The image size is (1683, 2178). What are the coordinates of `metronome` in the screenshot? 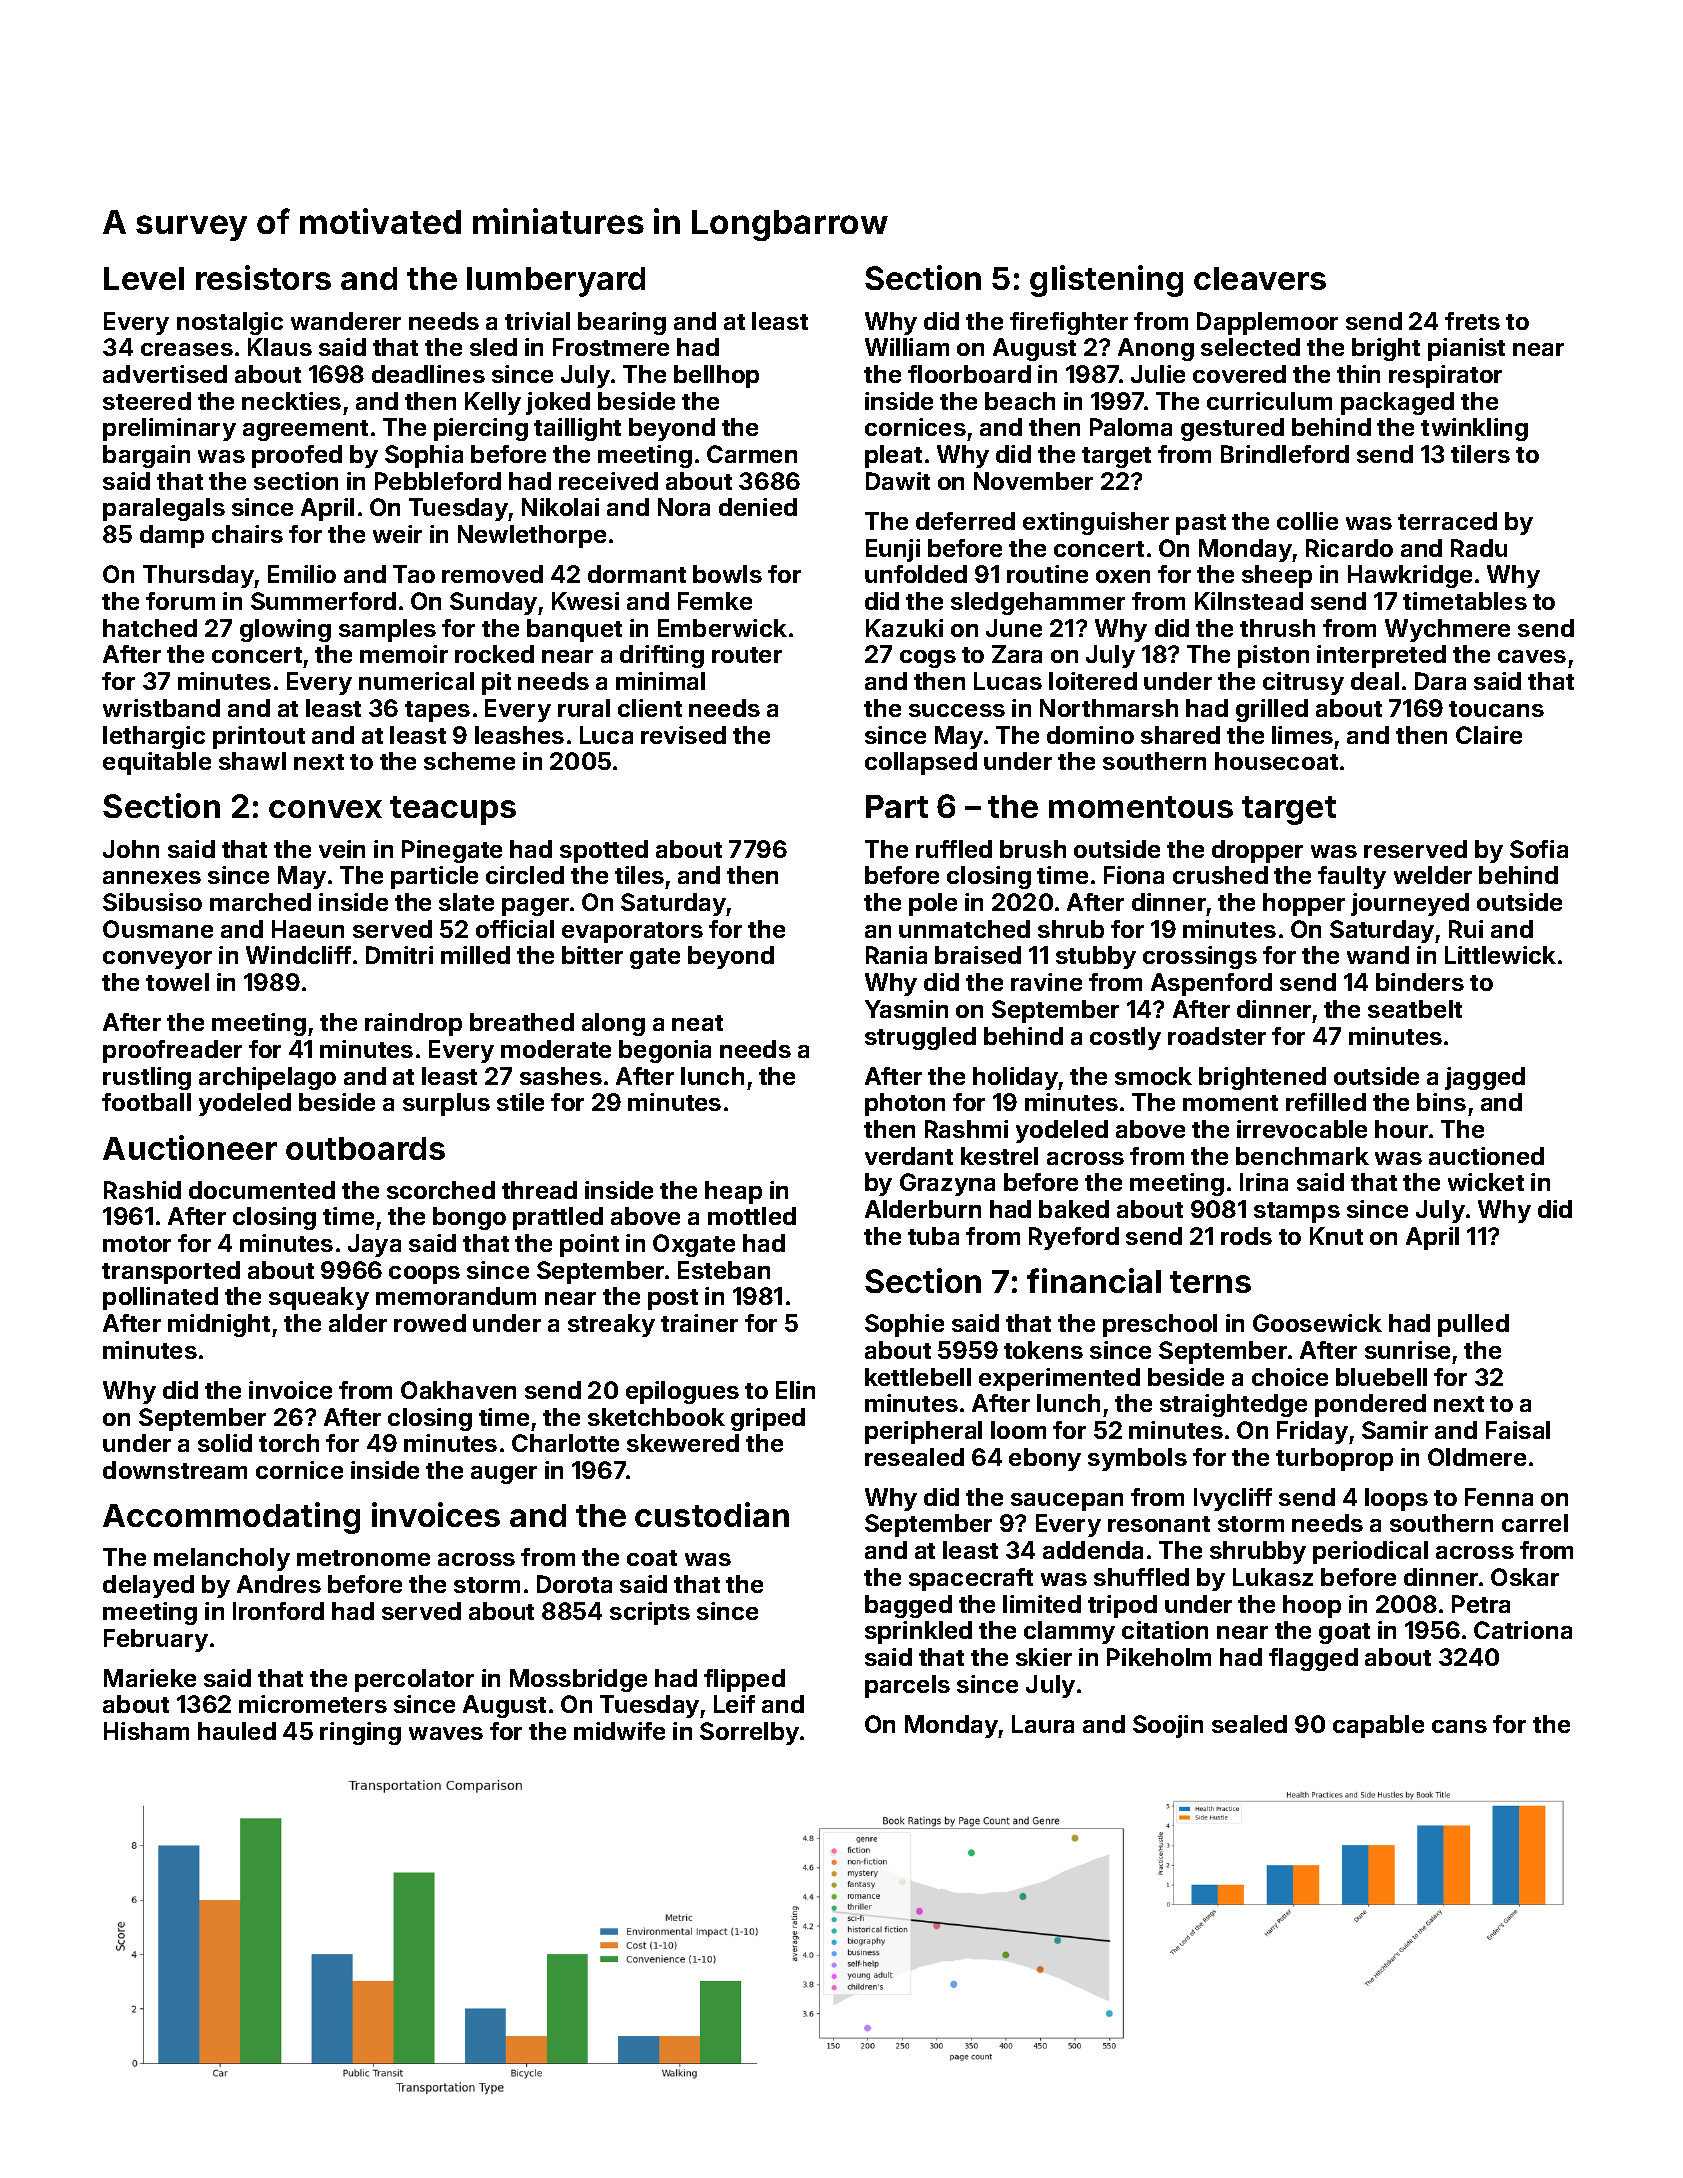 It's located at (363, 1558).
